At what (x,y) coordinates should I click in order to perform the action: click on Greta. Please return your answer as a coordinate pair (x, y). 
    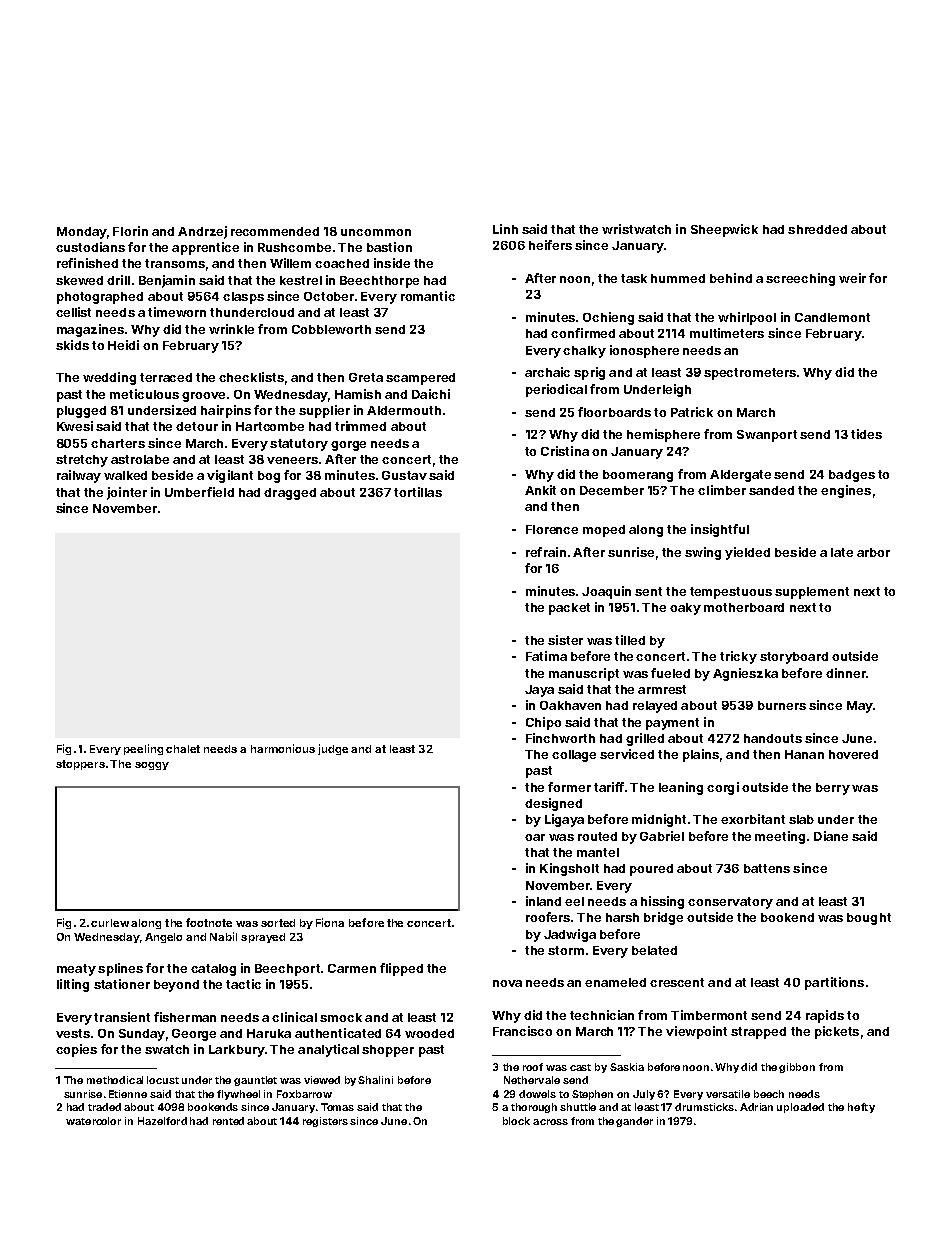
    Looking at the image, I should click on (366, 377).
